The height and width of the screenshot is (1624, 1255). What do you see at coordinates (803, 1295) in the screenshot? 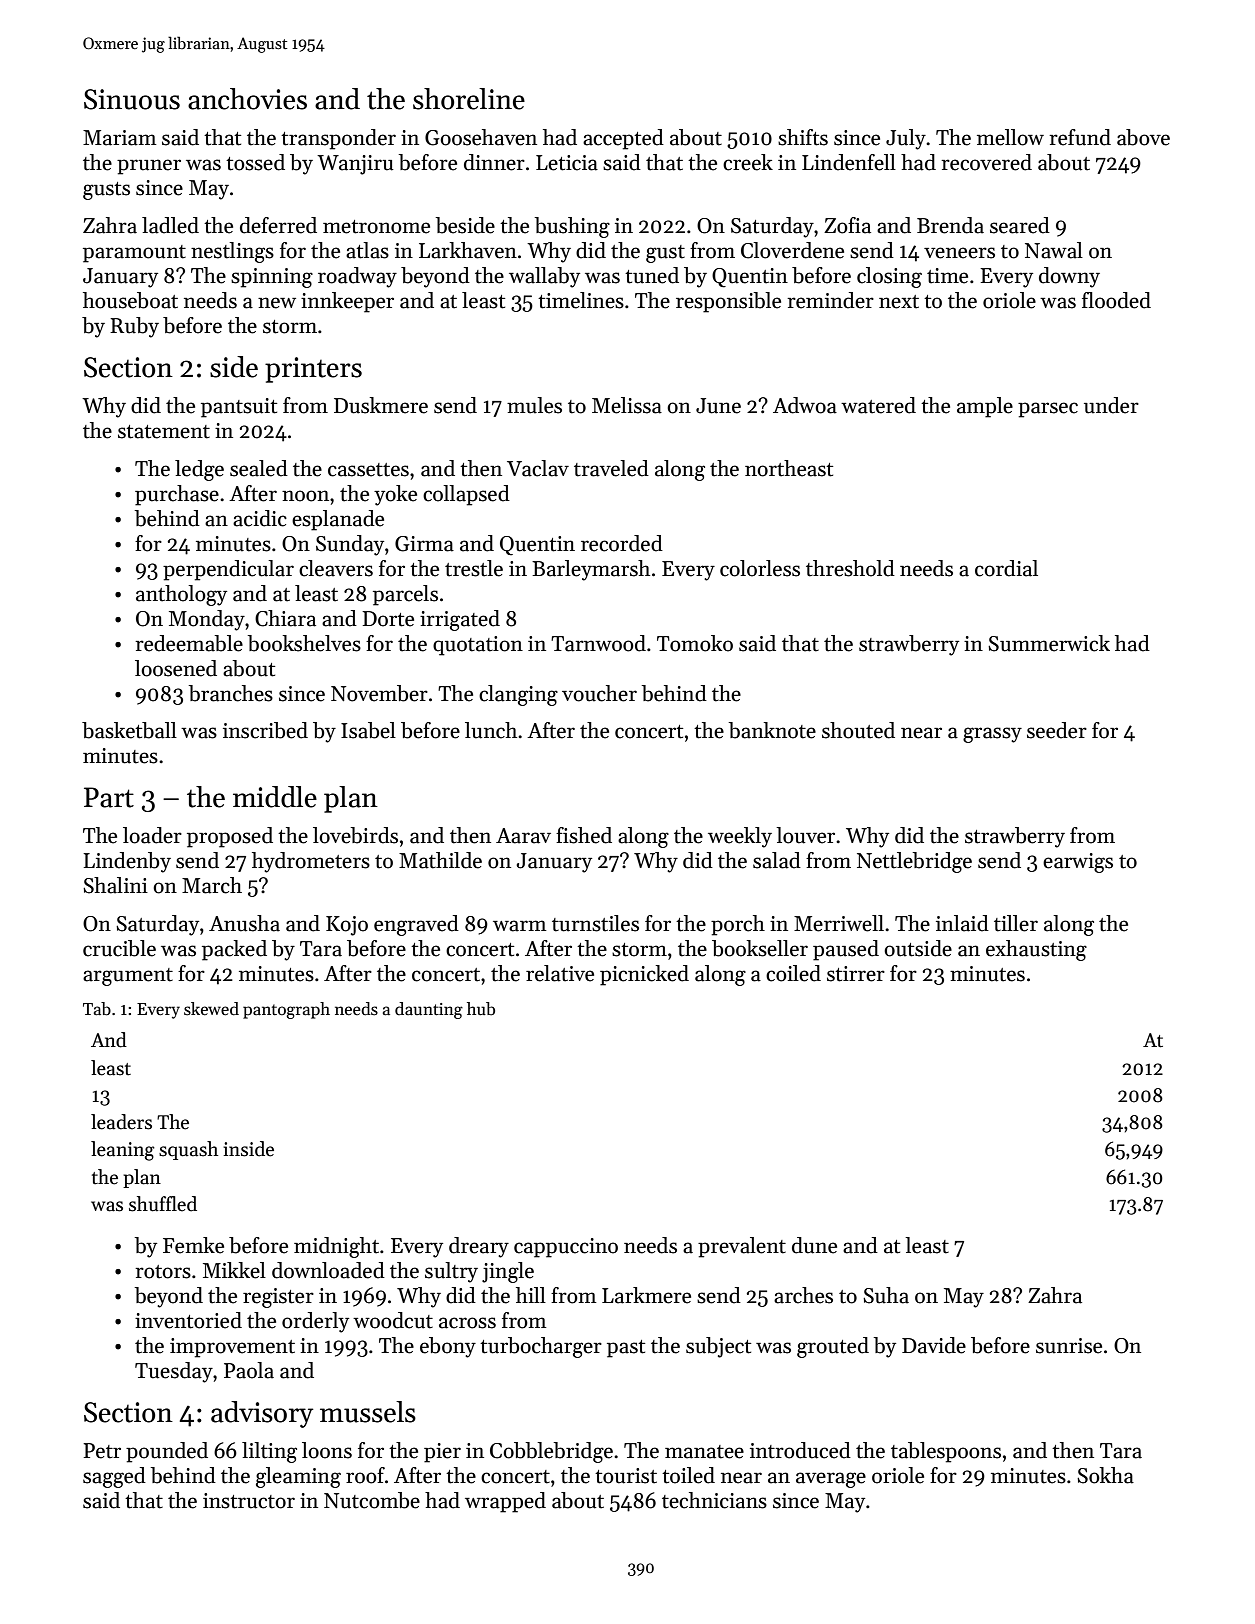
I see `arches` at bounding box center [803, 1295].
